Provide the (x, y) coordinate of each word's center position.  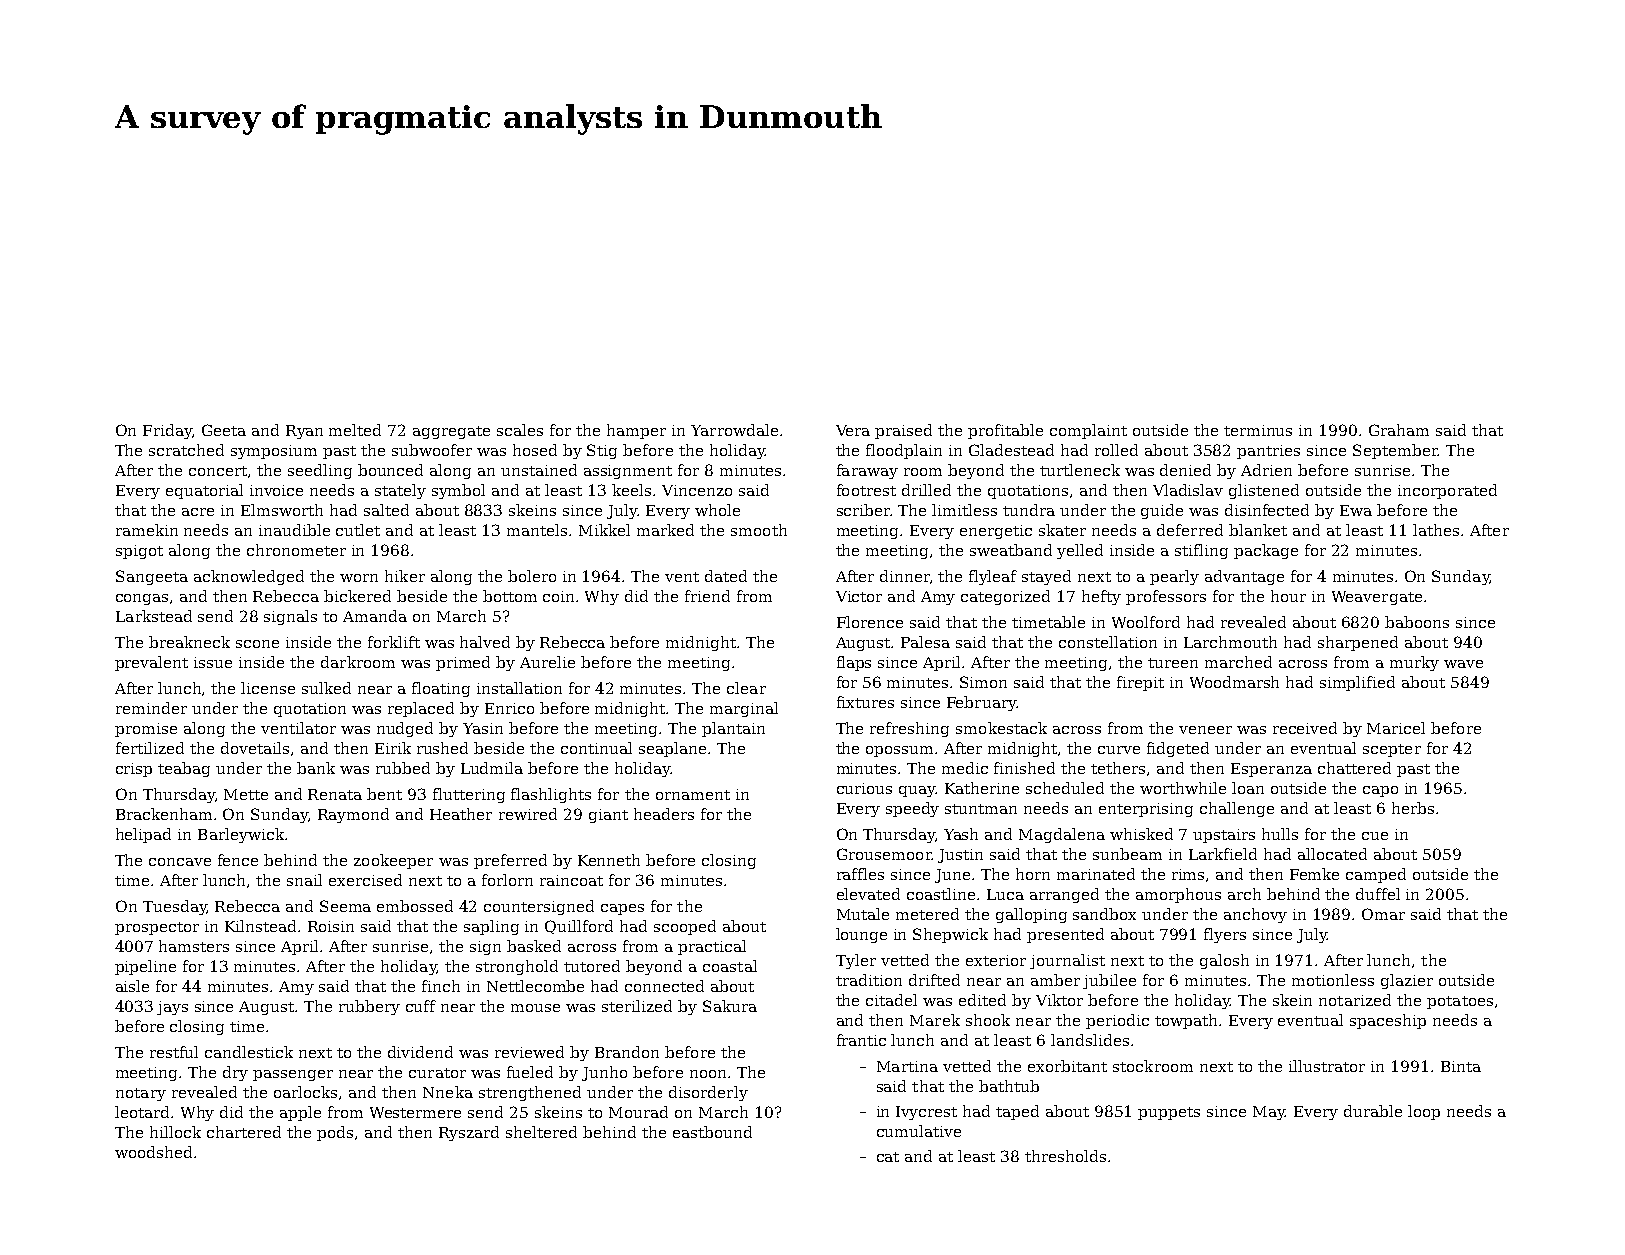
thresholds (1065, 1156)
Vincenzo (697, 490)
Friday (167, 431)
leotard (142, 1112)
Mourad (638, 1112)
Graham (1399, 430)
